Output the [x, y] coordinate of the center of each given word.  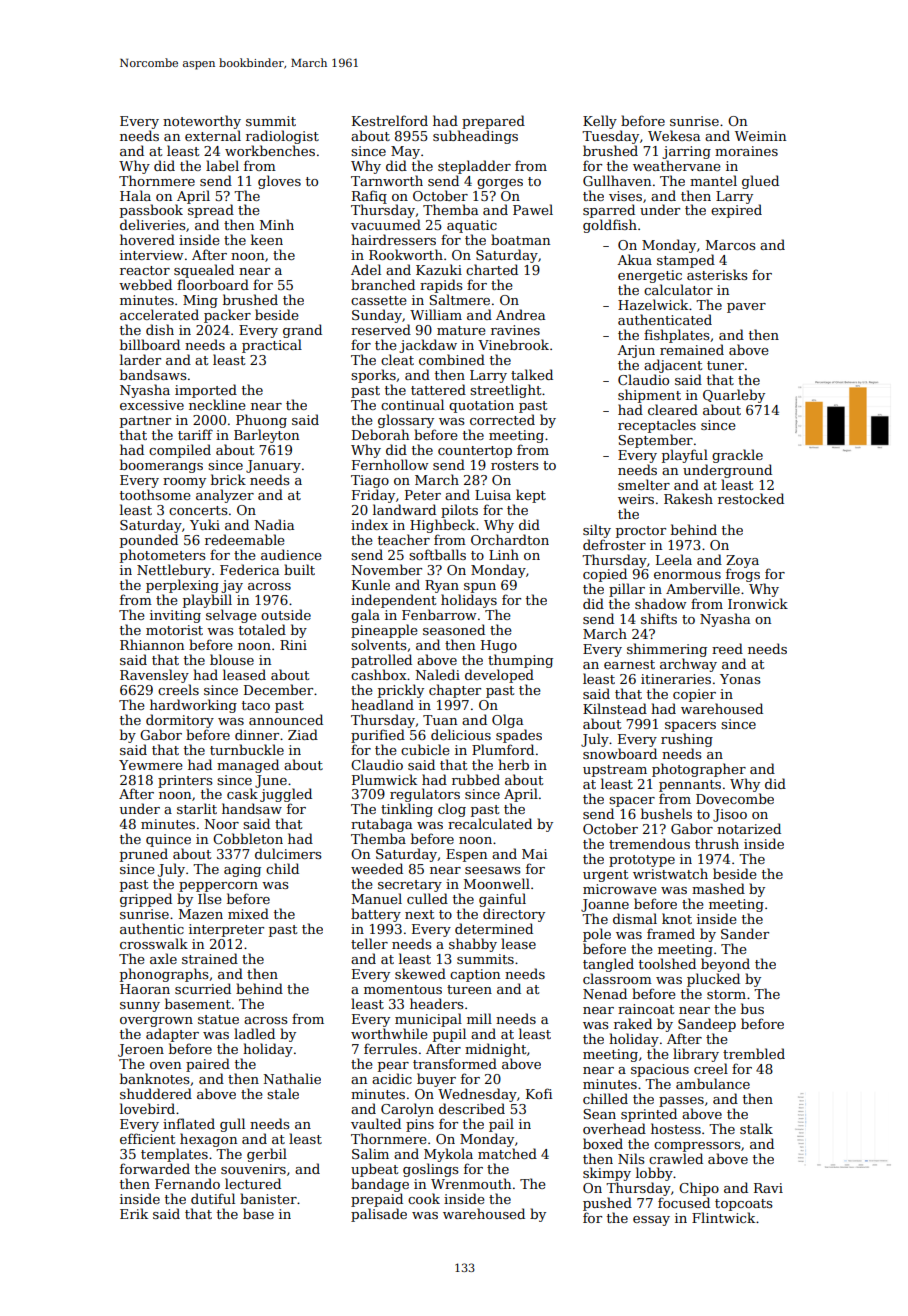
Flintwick [723, 1217]
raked [633, 1023]
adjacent [673, 366]
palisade [379, 1215]
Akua [634, 259]
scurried [203, 988]
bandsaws [153, 374]
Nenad [605, 993]
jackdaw [428, 346]
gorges [500, 184]
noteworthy [202, 122]
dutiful [213, 1198]
